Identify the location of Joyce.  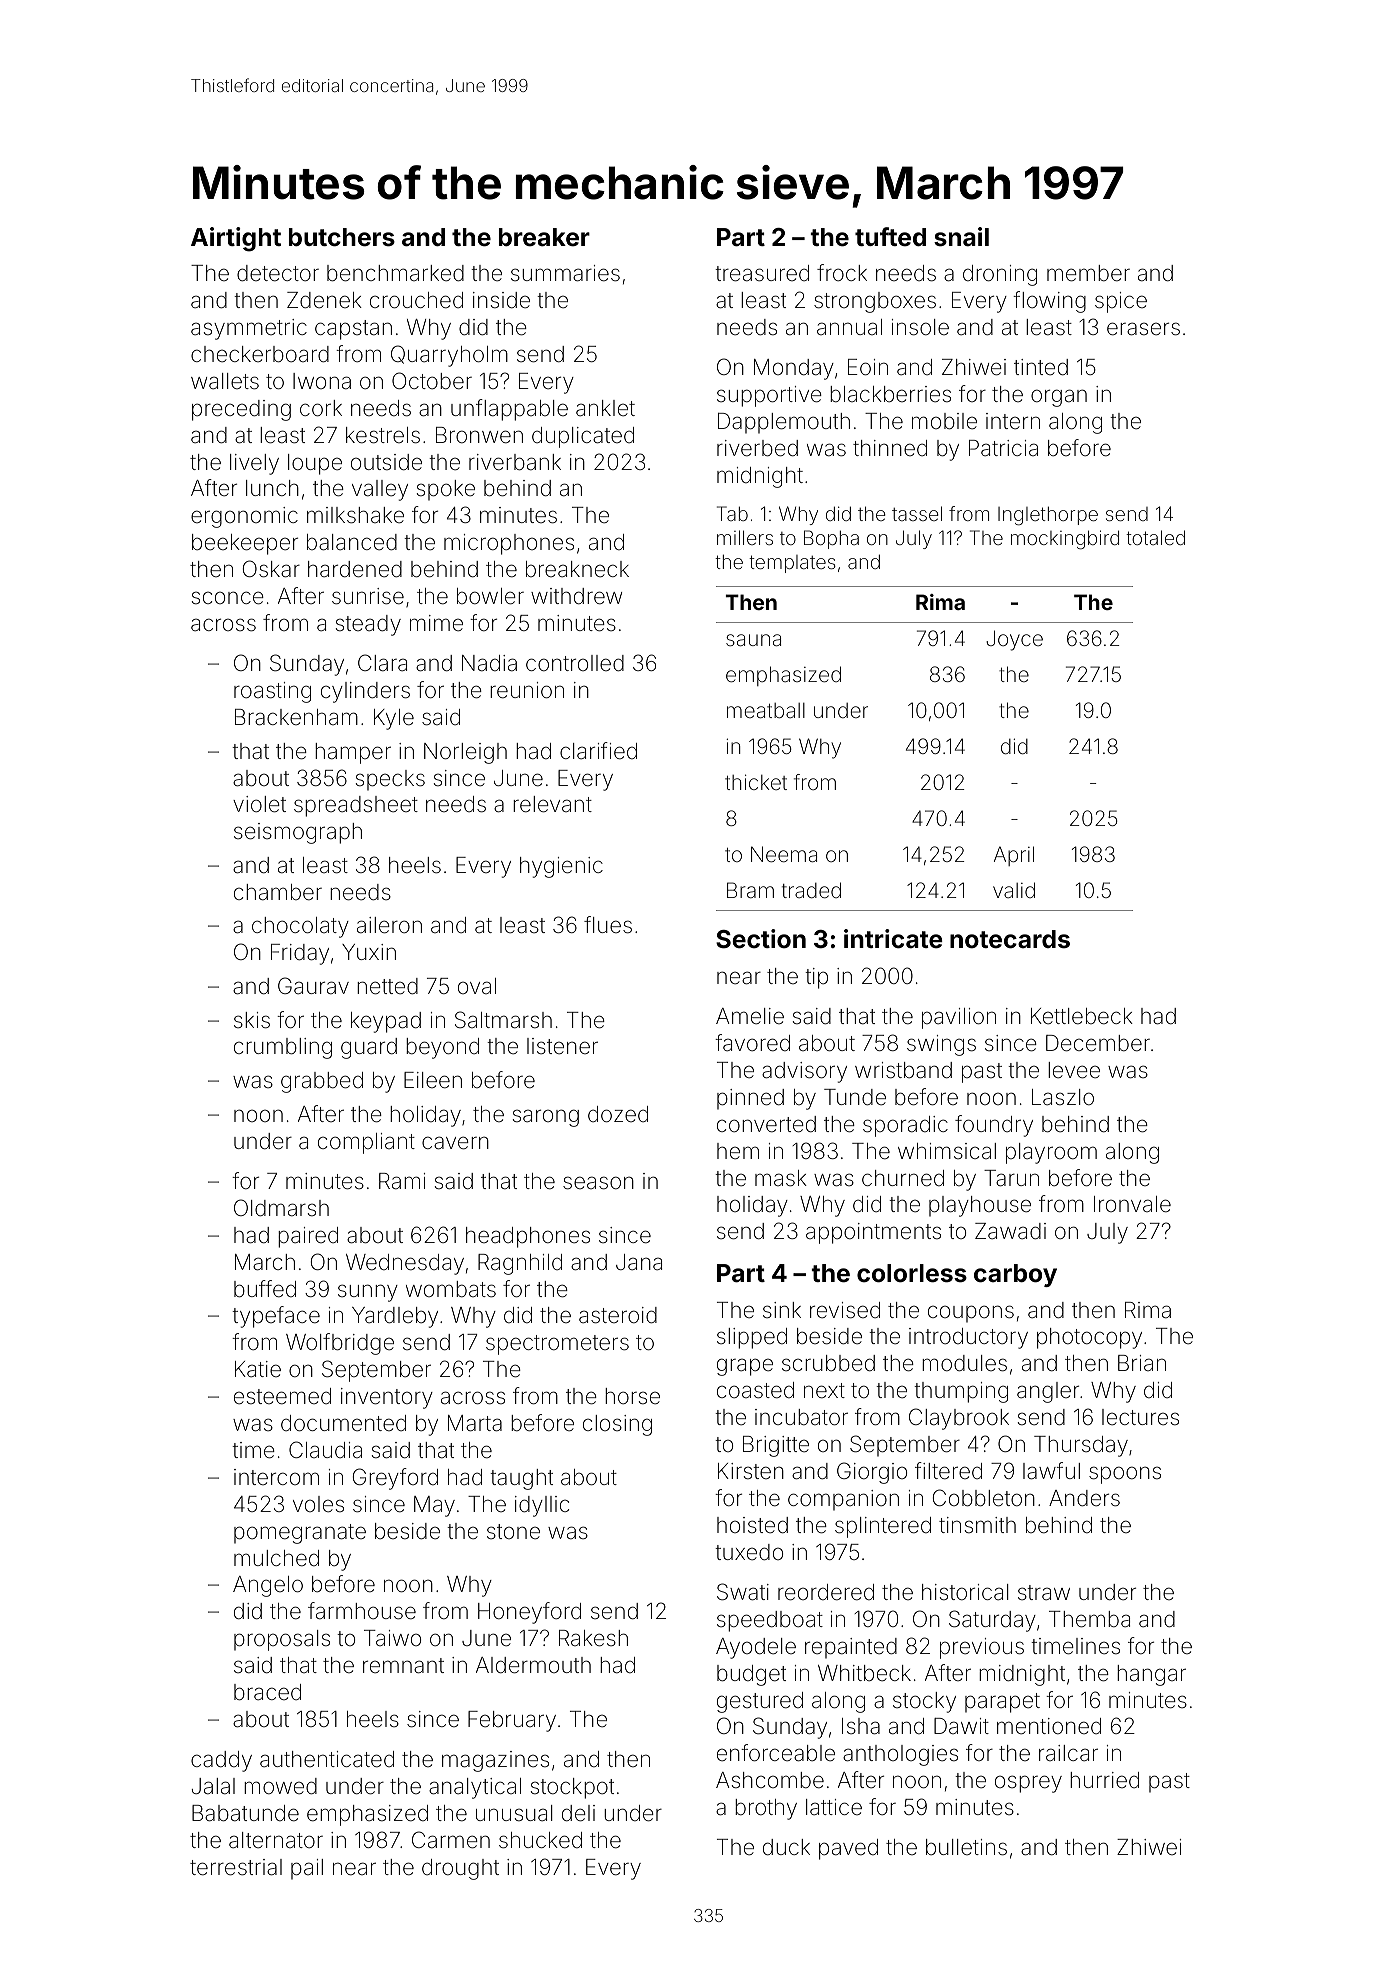
(1014, 640).
